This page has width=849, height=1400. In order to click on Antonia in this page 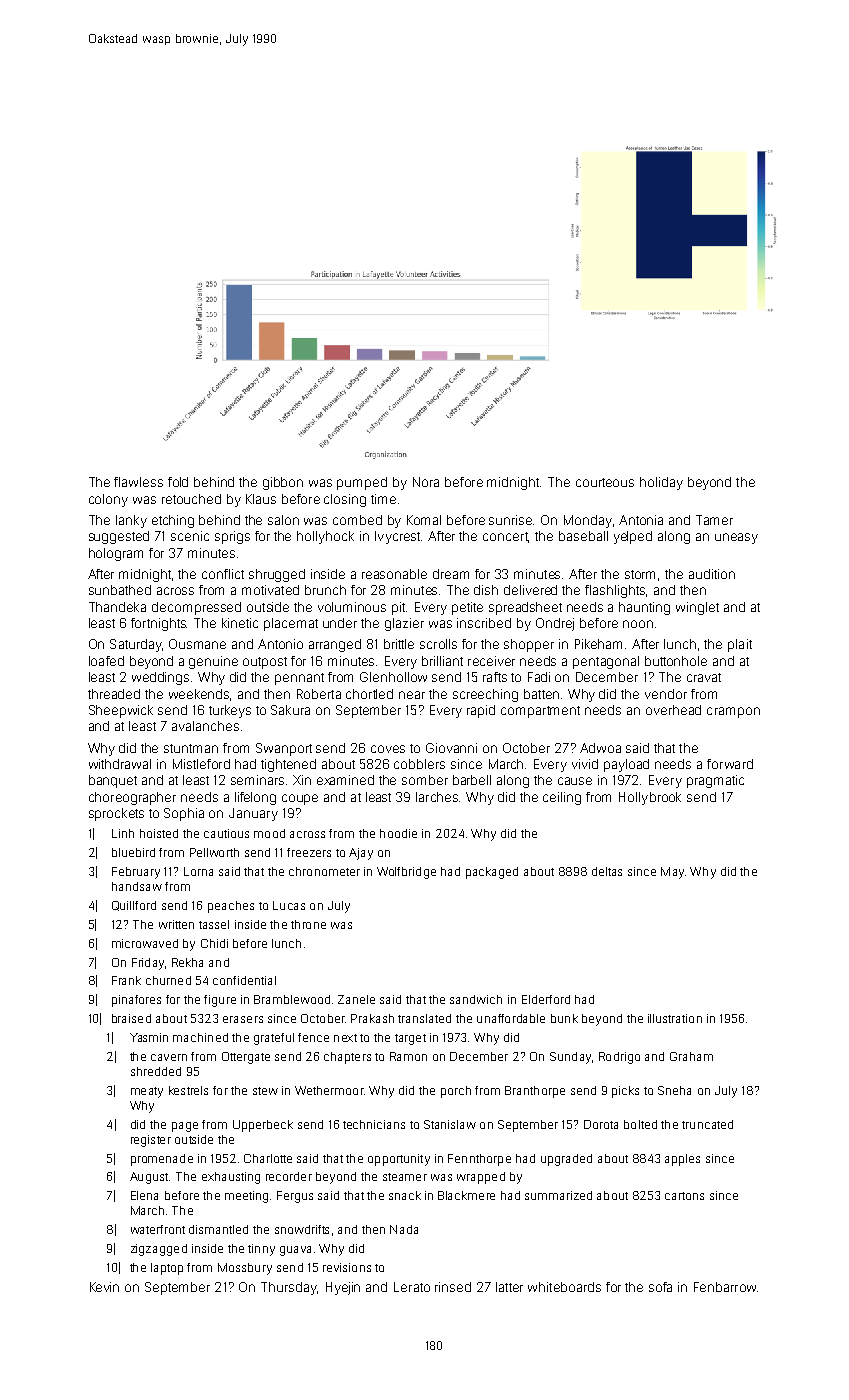, I will do `click(641, 520)`.
